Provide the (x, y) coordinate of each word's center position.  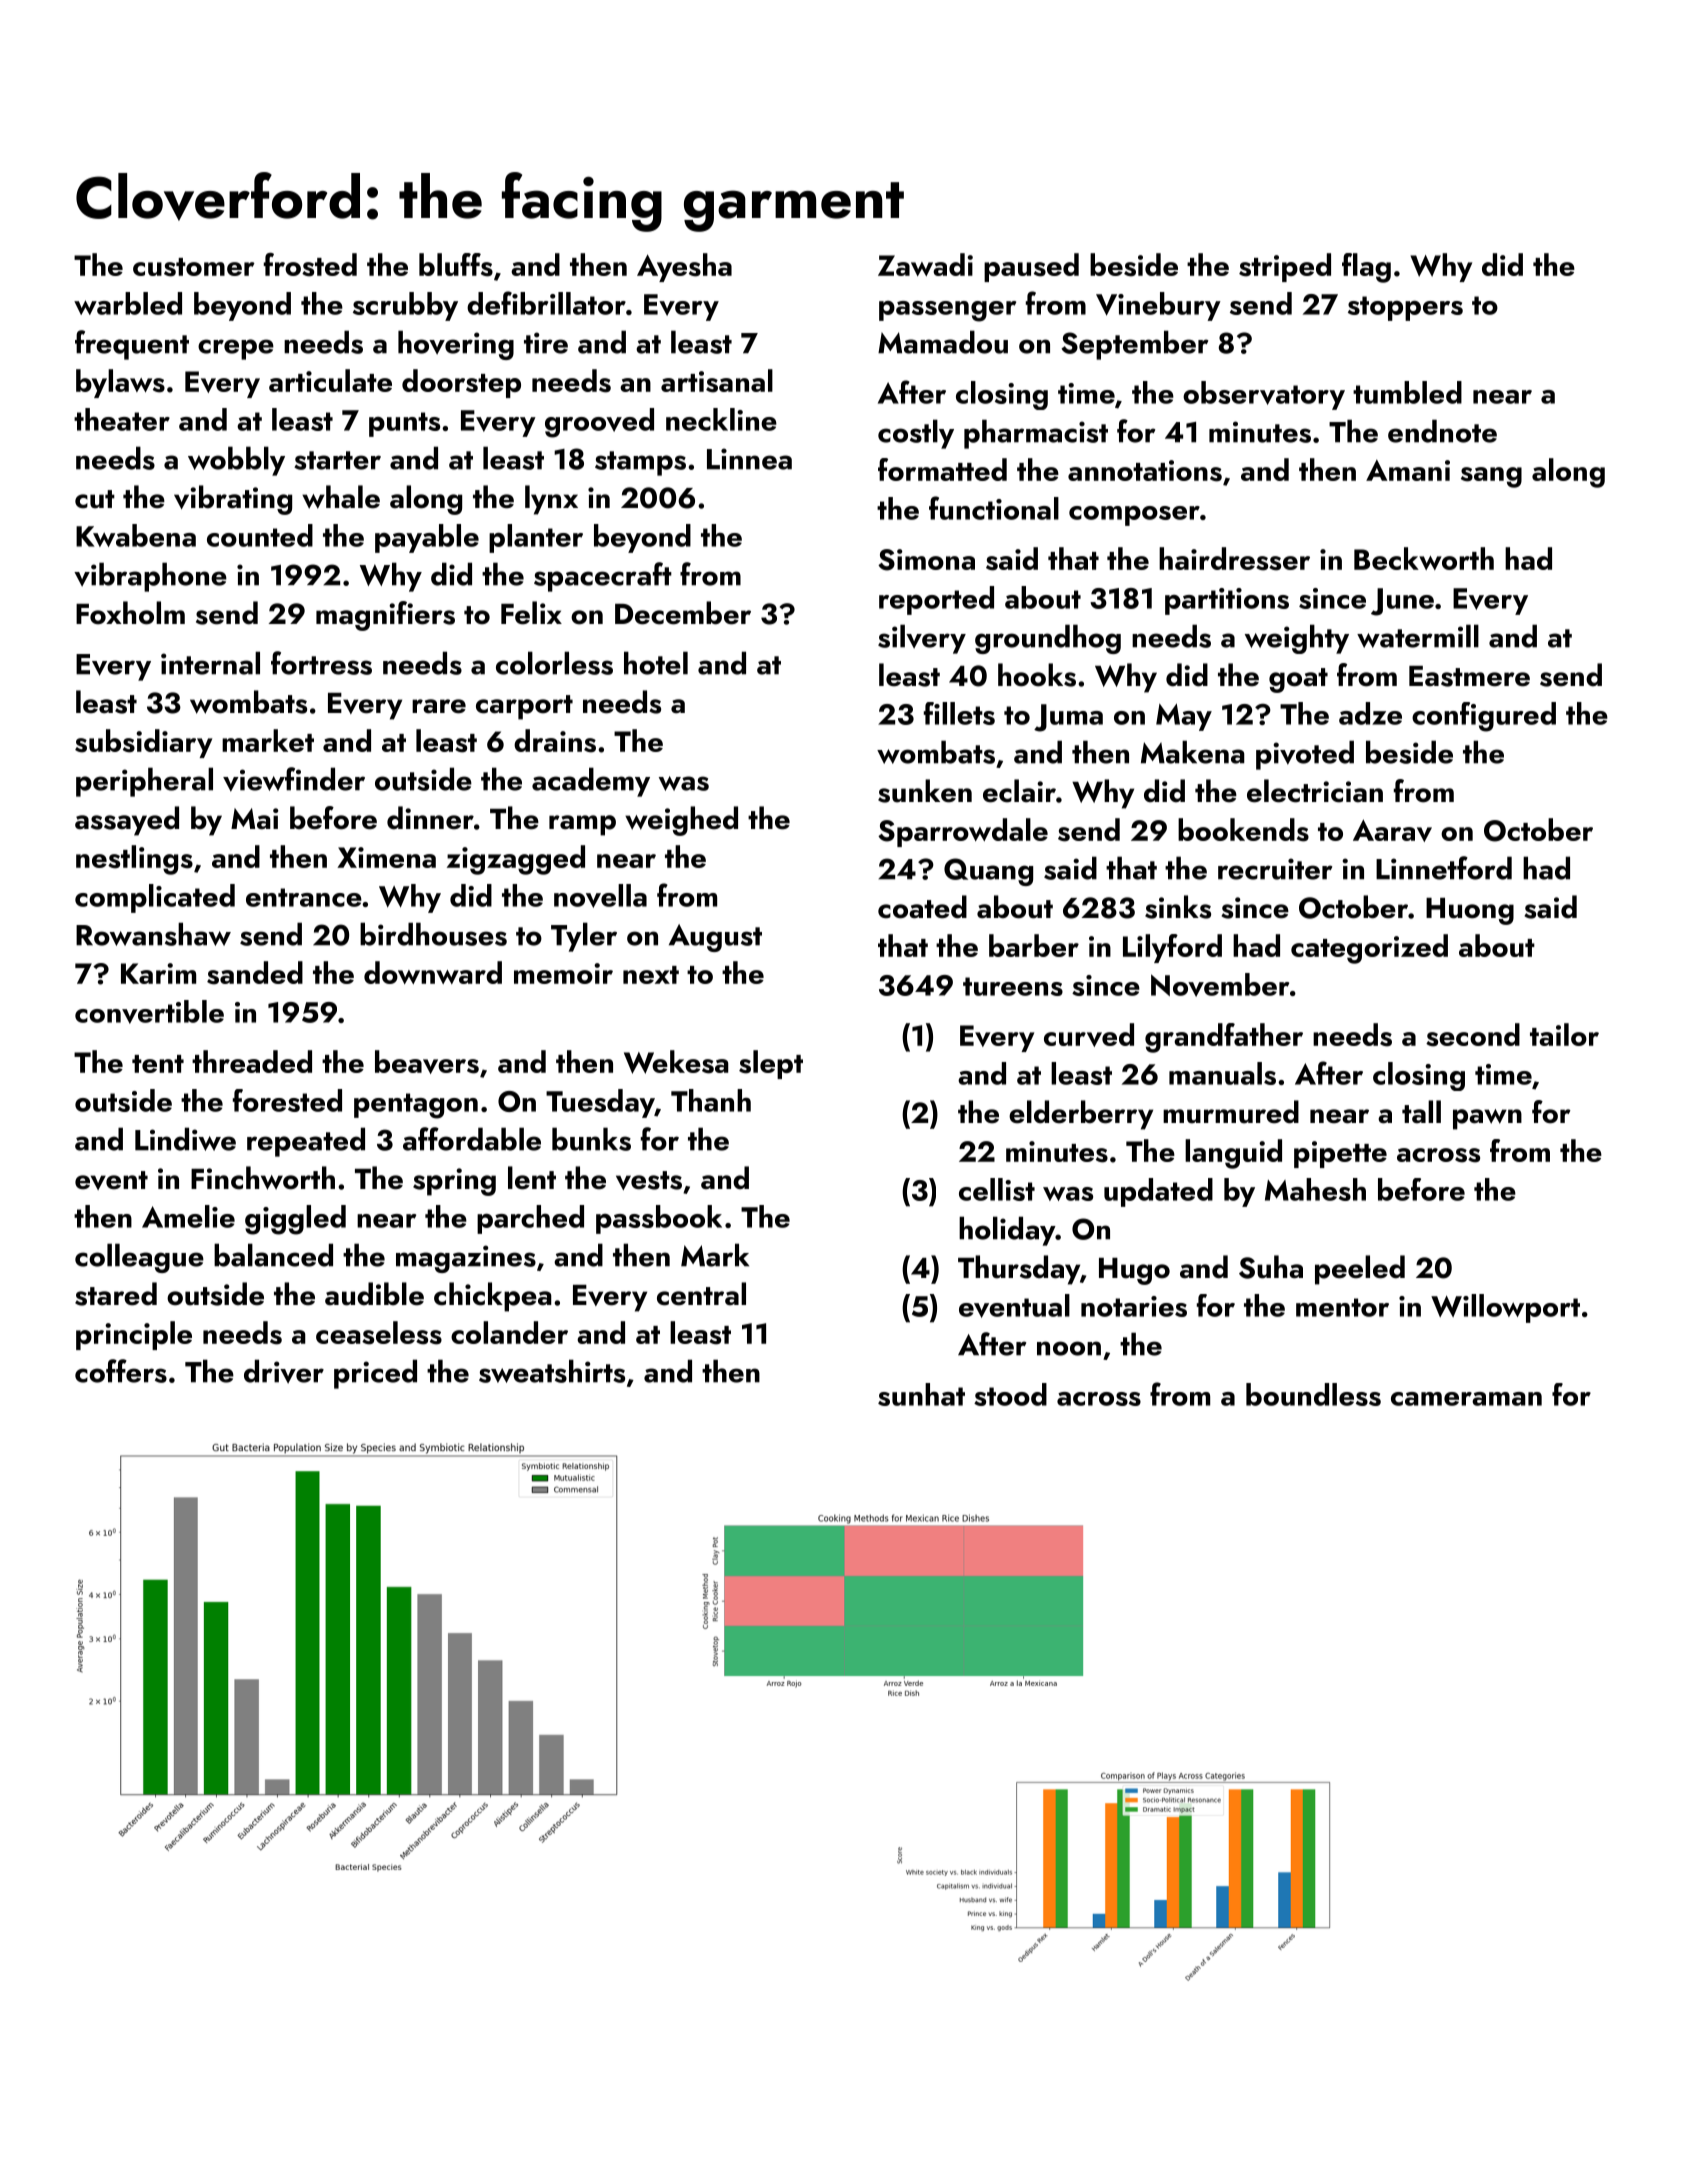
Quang (988, 872)
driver (284, 1371)
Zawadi (925, 264)
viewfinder (294, 779)
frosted (310, 265)
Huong (1470, 911)
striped (1285, 267)
